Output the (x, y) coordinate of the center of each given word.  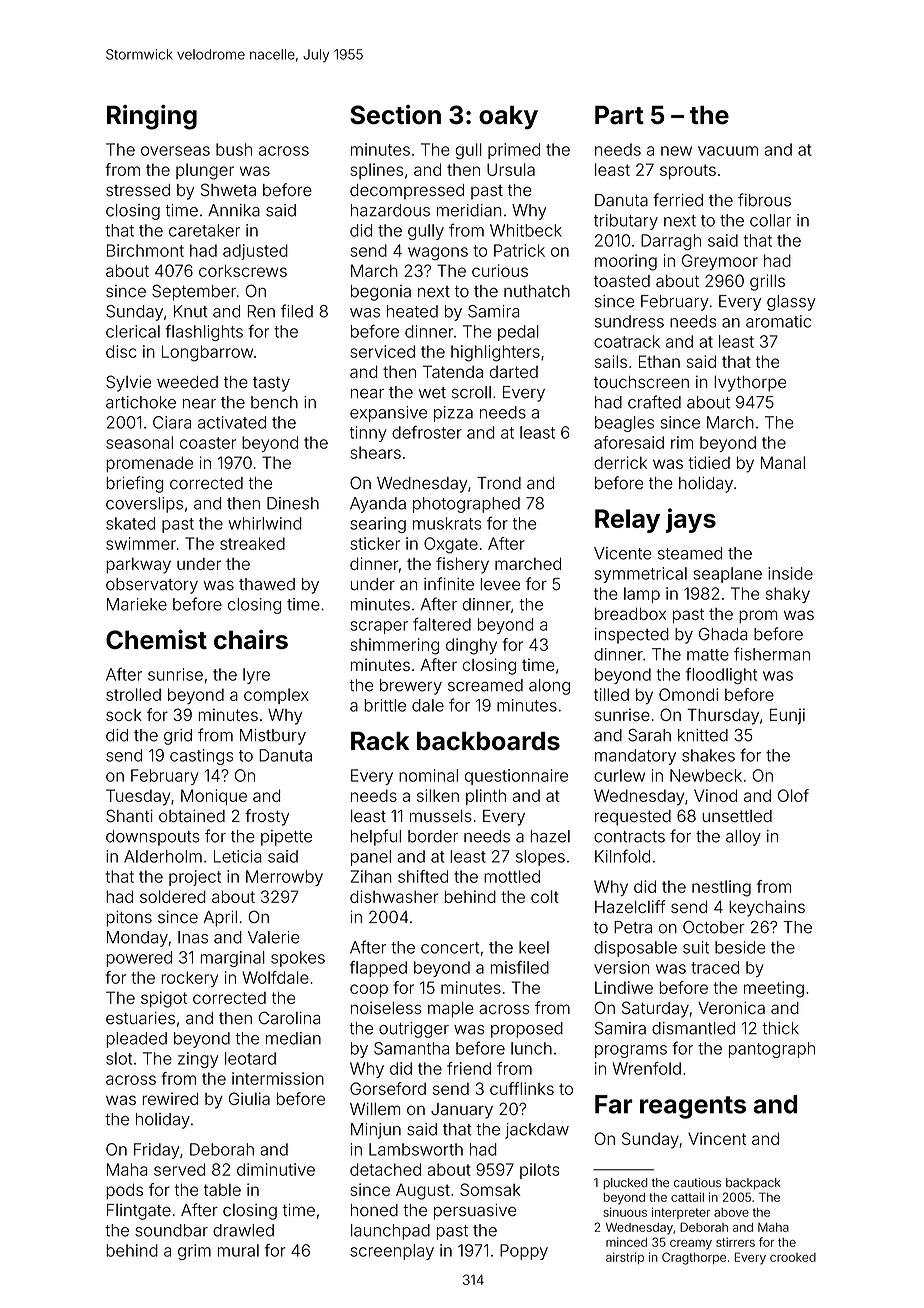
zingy (198, 1060)
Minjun (376, 1131)
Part (619, 115)
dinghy (471, 646)
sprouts (688, 171)
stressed (138, 190)
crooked (793, 1257)
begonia (381, 293)
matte (708, 655)
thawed (267, 584)
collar (770, 220)
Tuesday (138, 797)
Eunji (787, 716)
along (549, 687)
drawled (243, 1230)
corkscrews (243, 270)
